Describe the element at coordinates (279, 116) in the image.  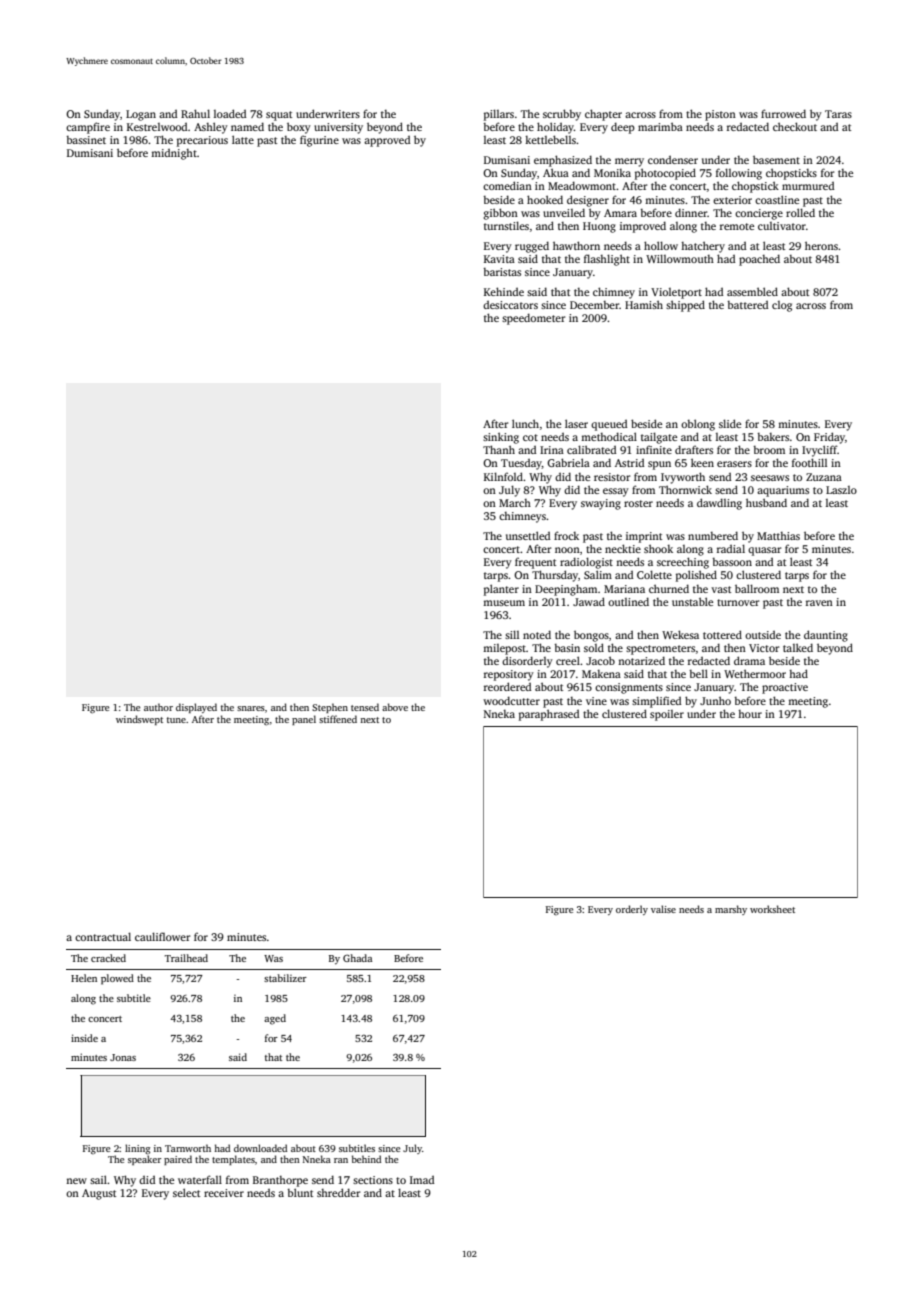
I see `squat` at that location.
